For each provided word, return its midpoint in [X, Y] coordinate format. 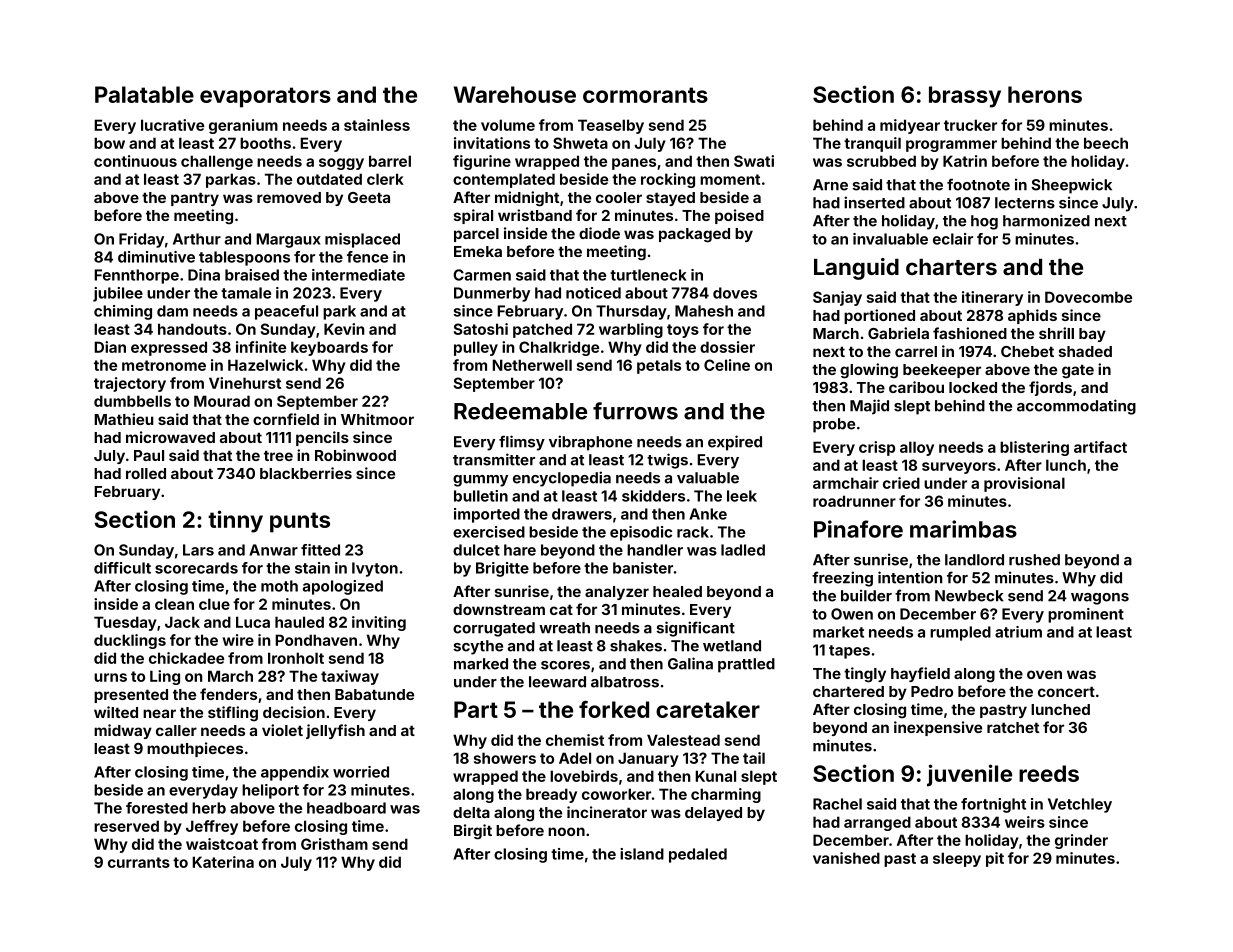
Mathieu [124, 419]
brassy [965, 97]
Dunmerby [492, 294]
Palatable [144, 94]
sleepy [957, 859]
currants [139, 862]
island [642, 854]
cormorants [645, 95]
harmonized [1046, 220]
